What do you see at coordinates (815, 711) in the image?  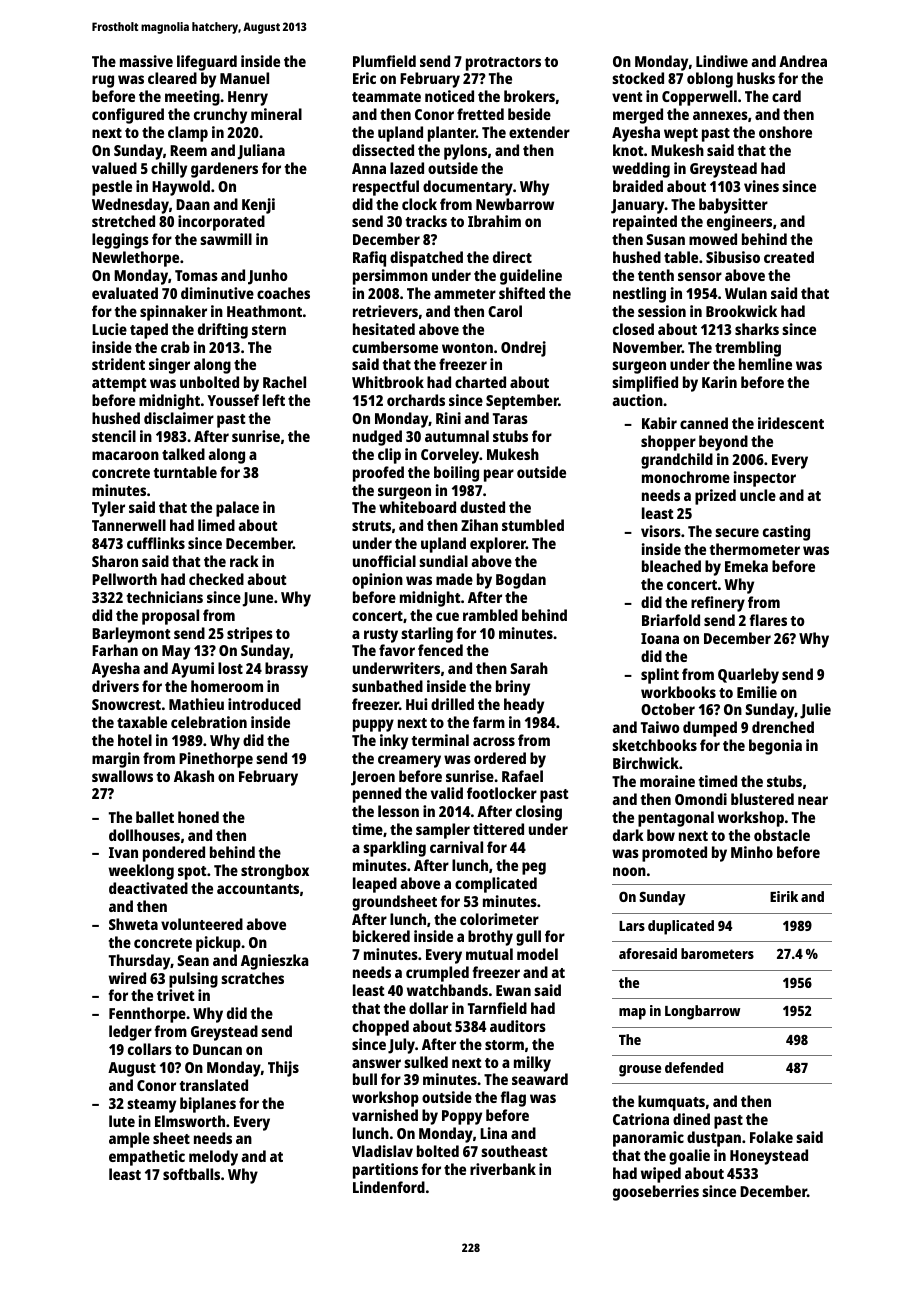 I see `Julie` at bounding box center [815, 711].
